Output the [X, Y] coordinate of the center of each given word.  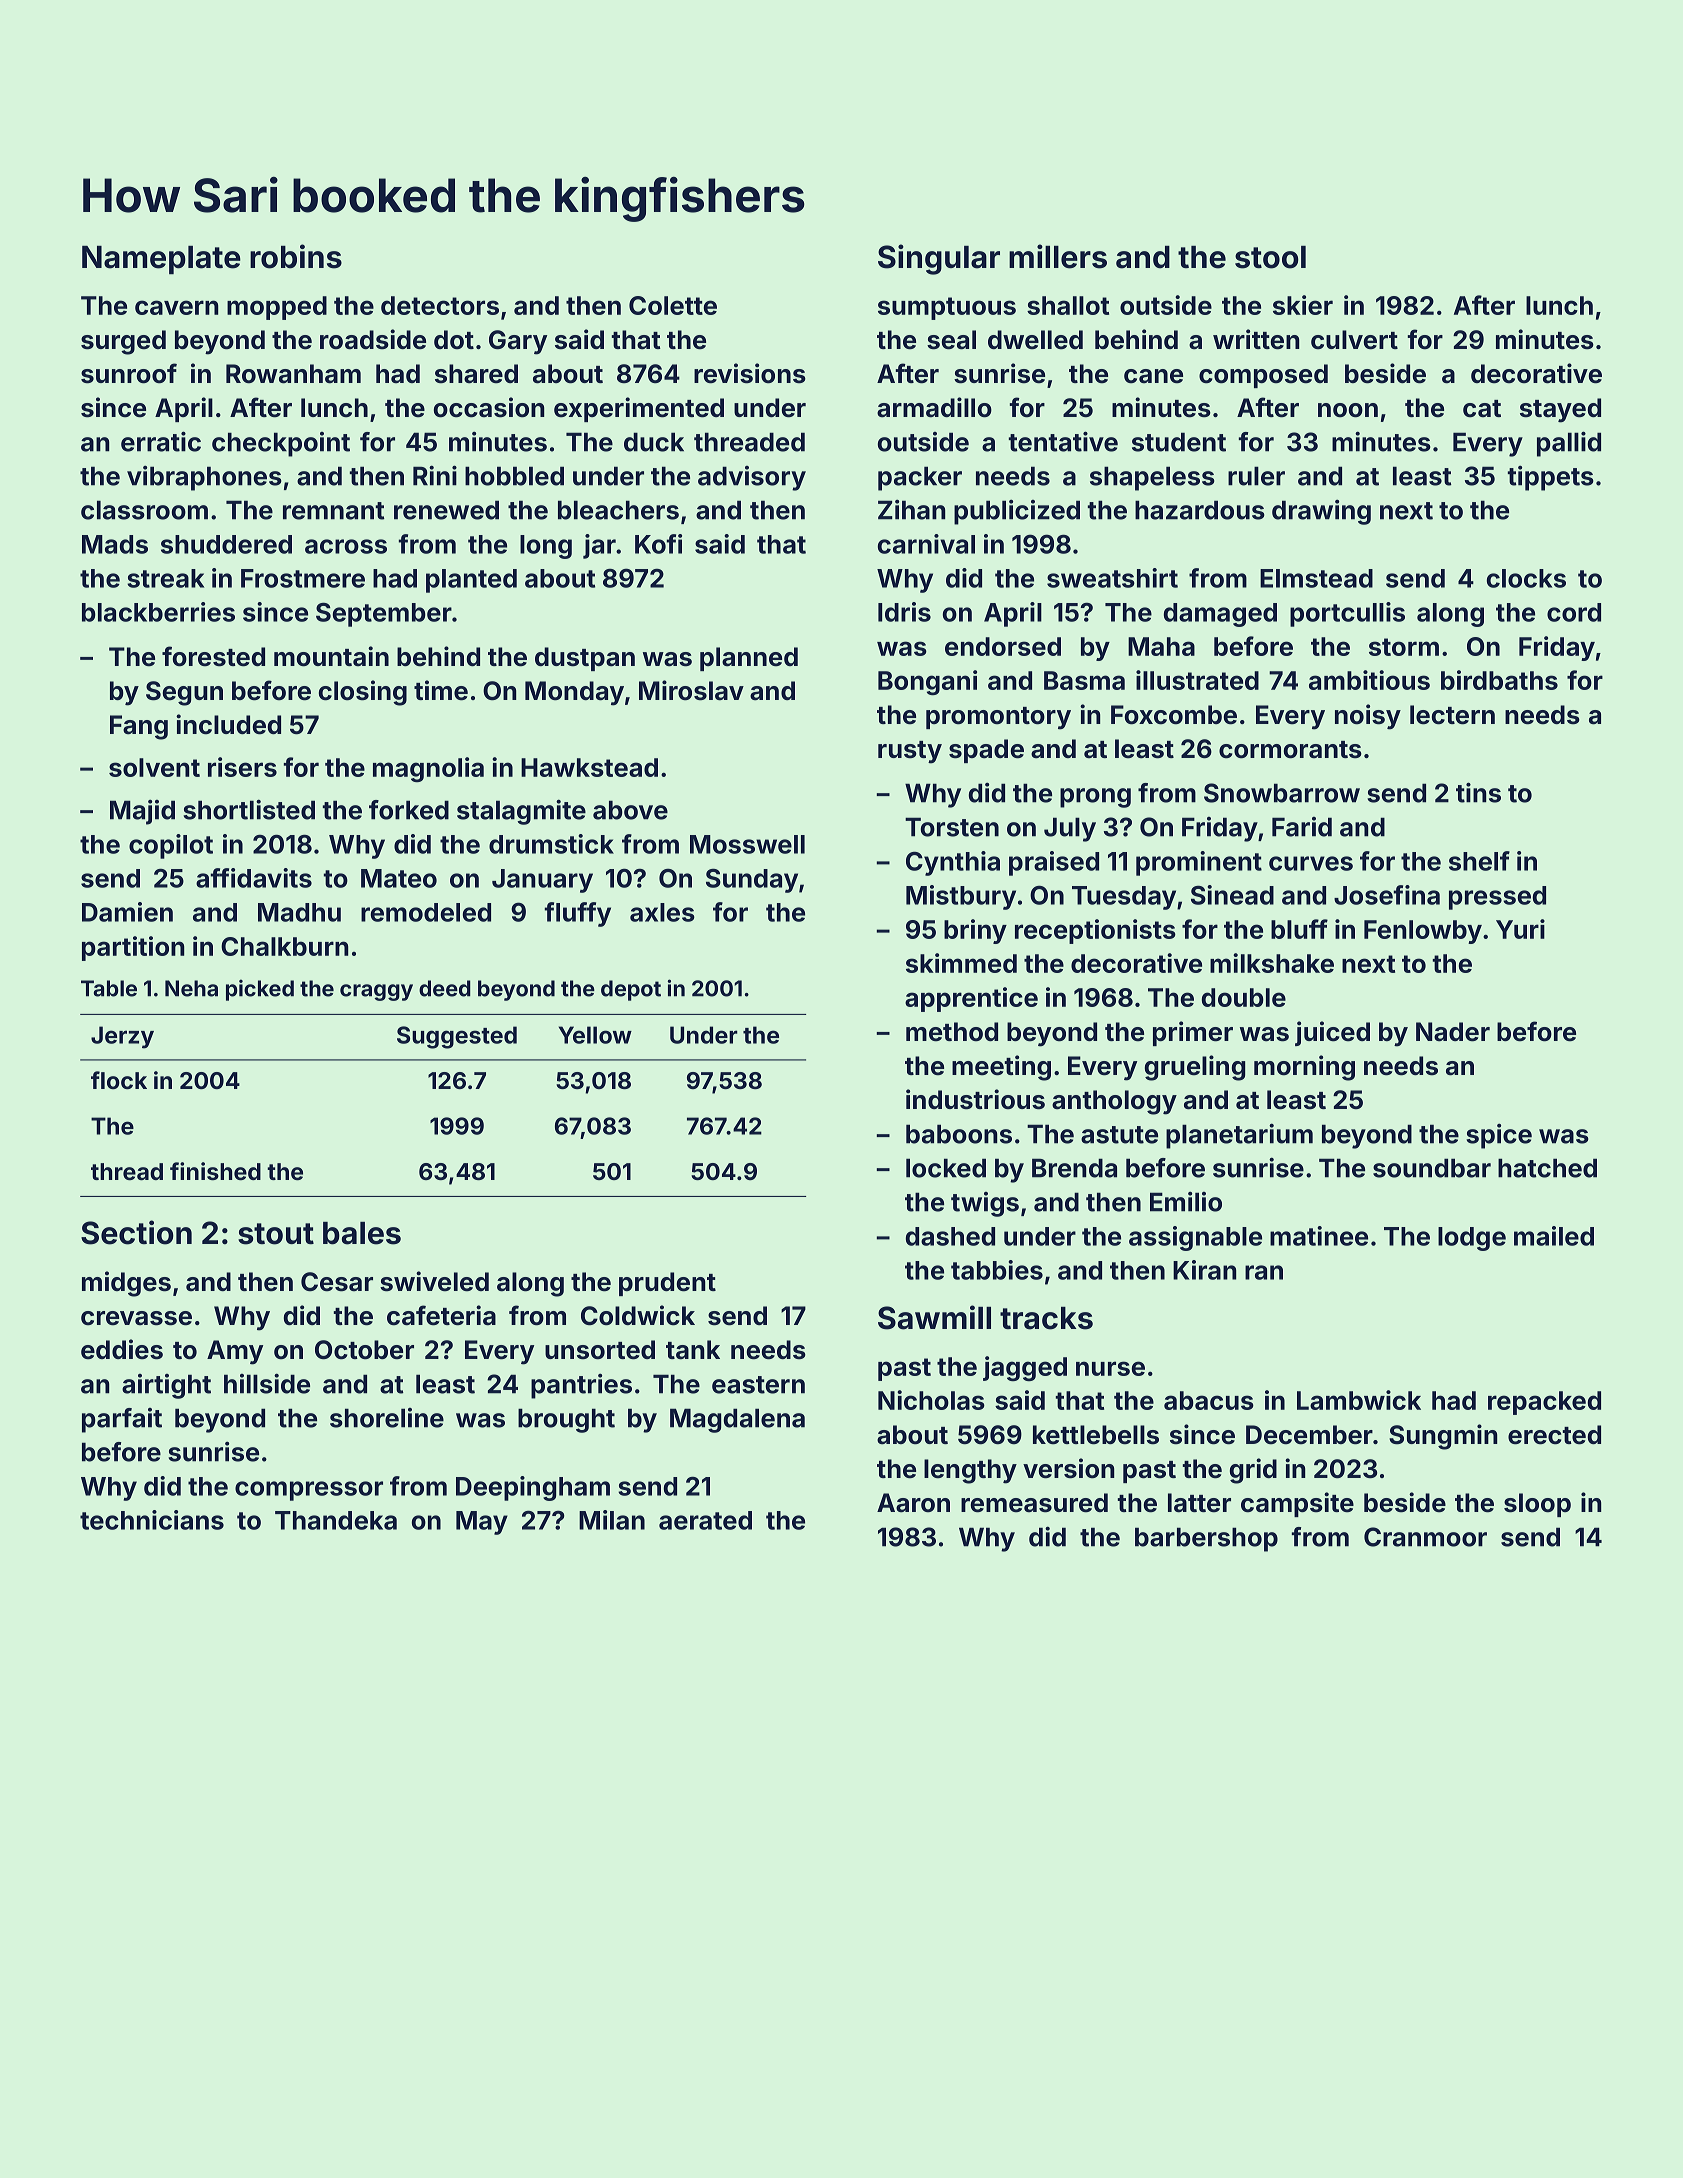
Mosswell [747, 844]
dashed [950, 1236]
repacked [1544, 1403]
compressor [309, 1491]
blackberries [158, 612]
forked [409, 810]
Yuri [1520, 929]
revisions [750, 373]
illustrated [1197, 680]
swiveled [434, 1281]
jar [599, 546]
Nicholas [931, 1400]
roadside [373, 339]
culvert [1354, 340]
